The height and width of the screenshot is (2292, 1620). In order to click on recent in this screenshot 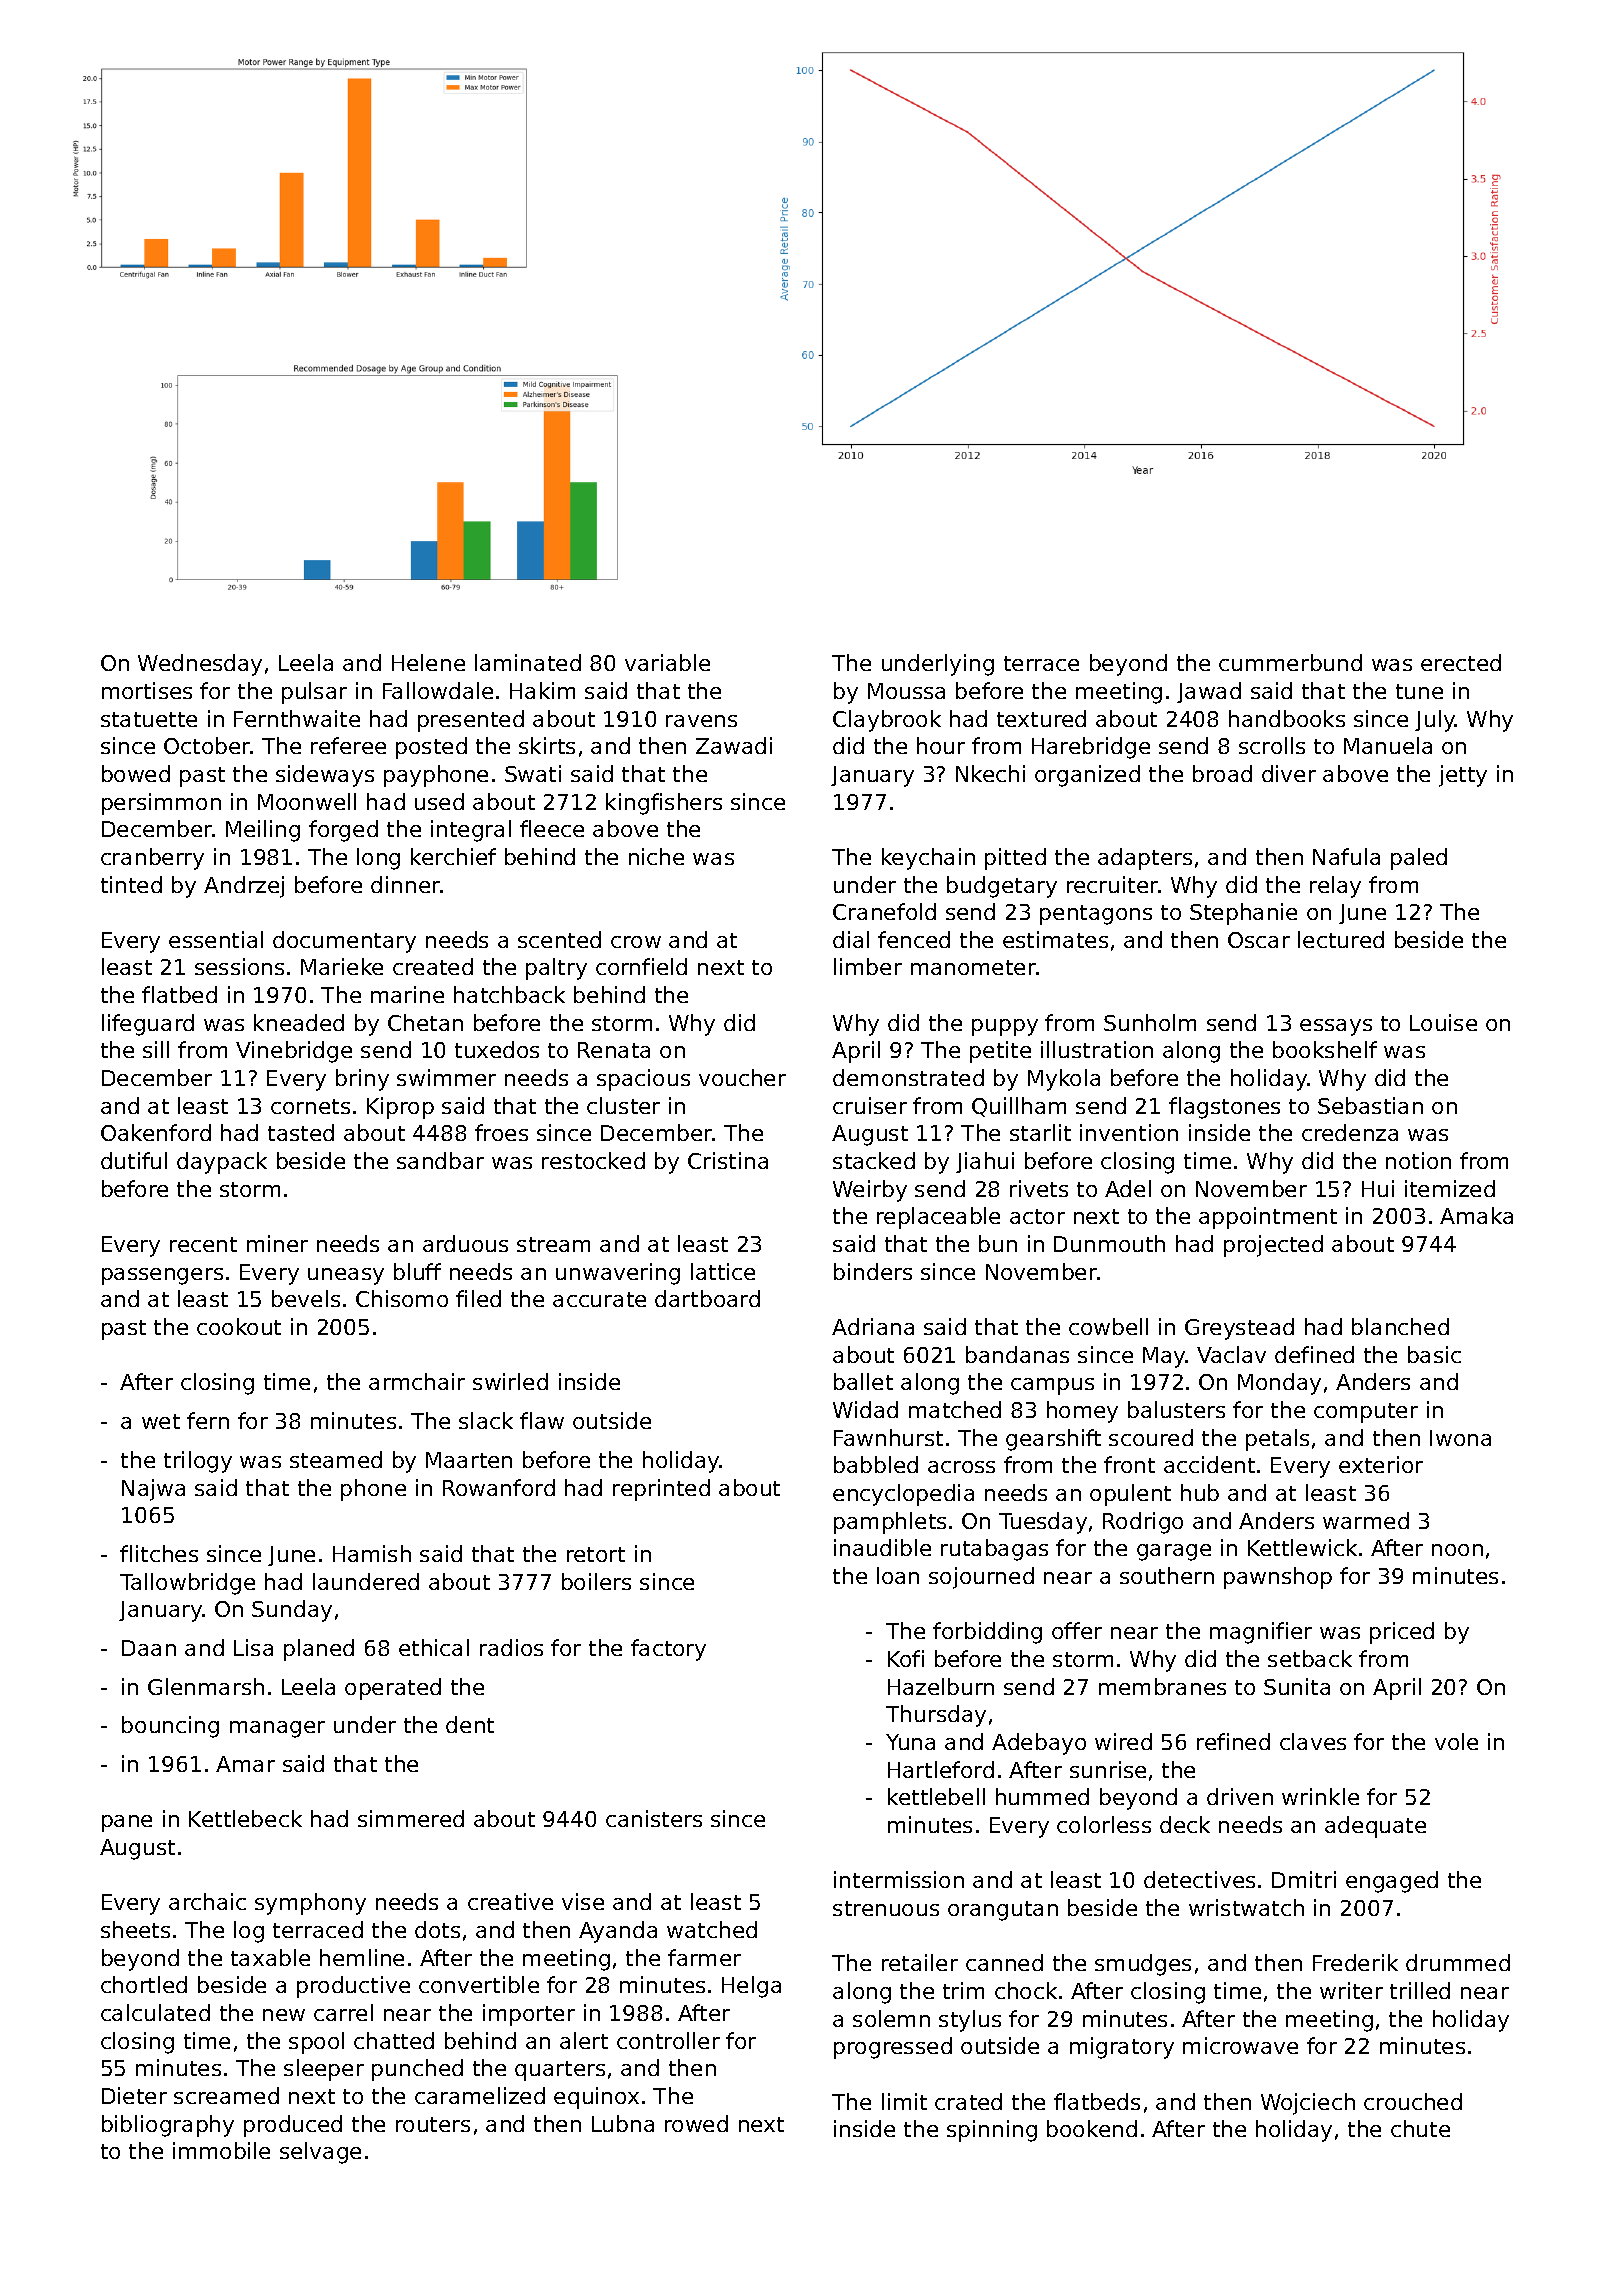, I will do `click(203, 1244)`.
